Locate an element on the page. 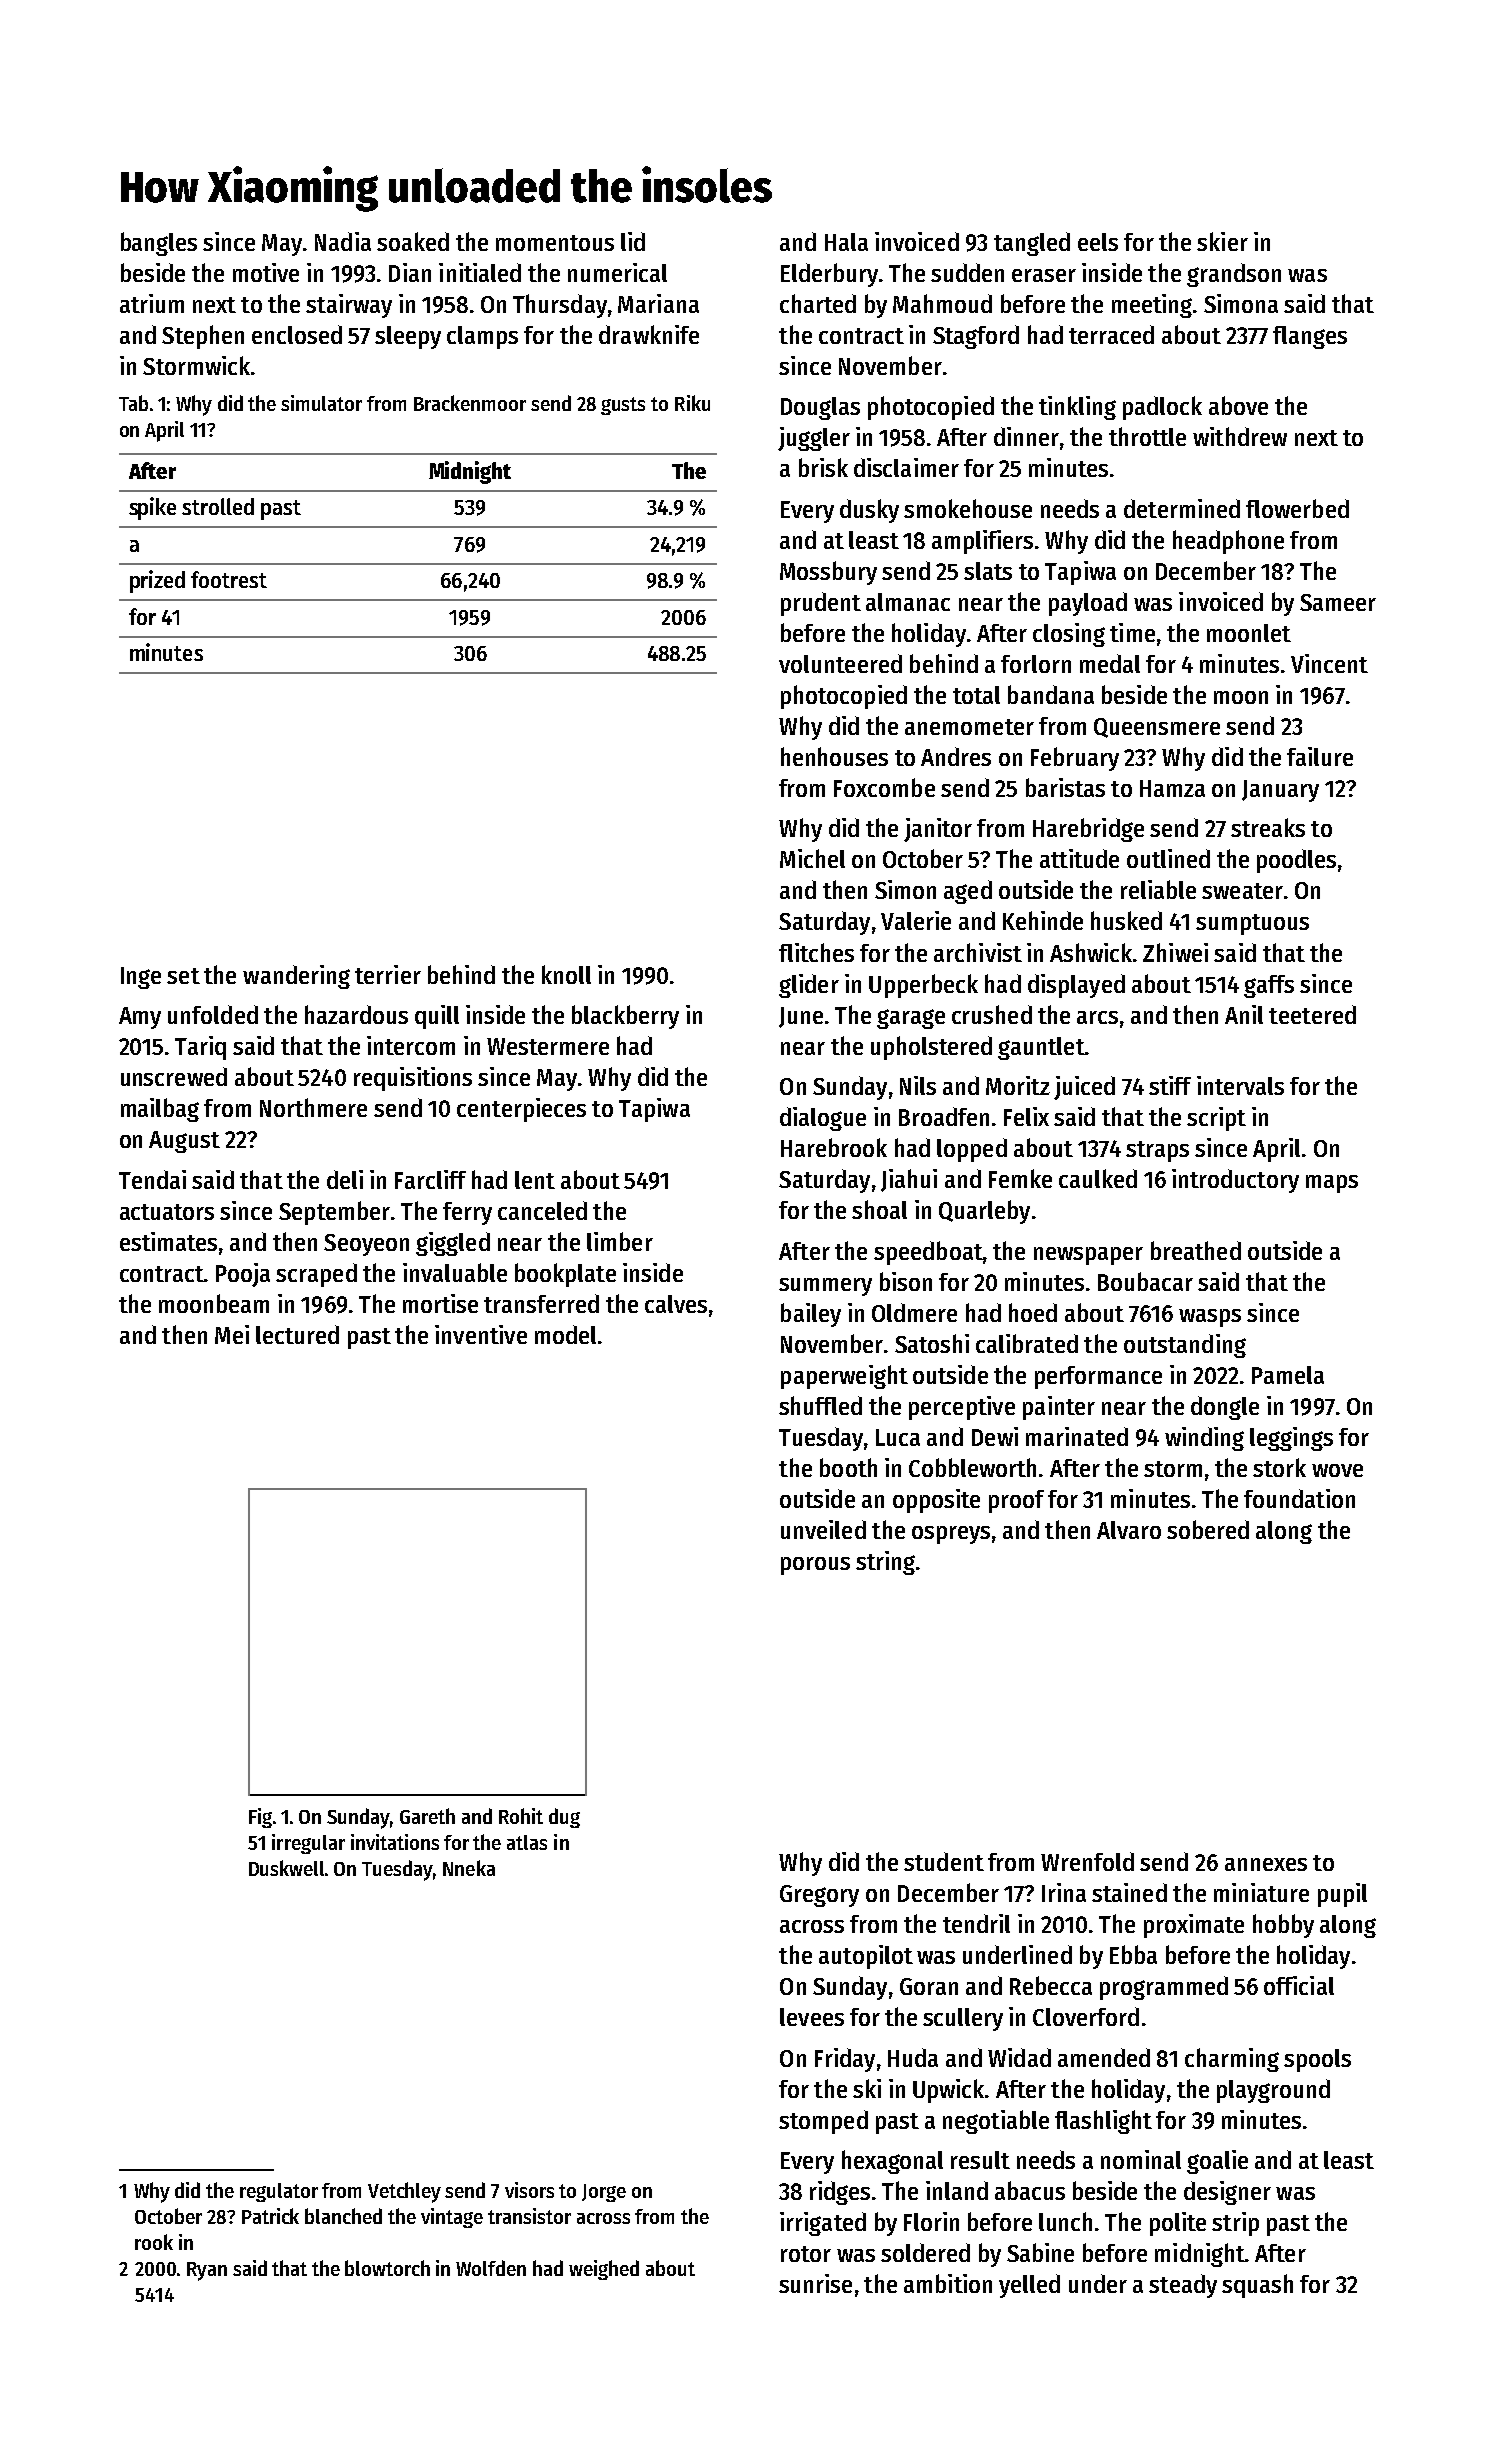  Farcliff is located at coordinates (430, 1179).
